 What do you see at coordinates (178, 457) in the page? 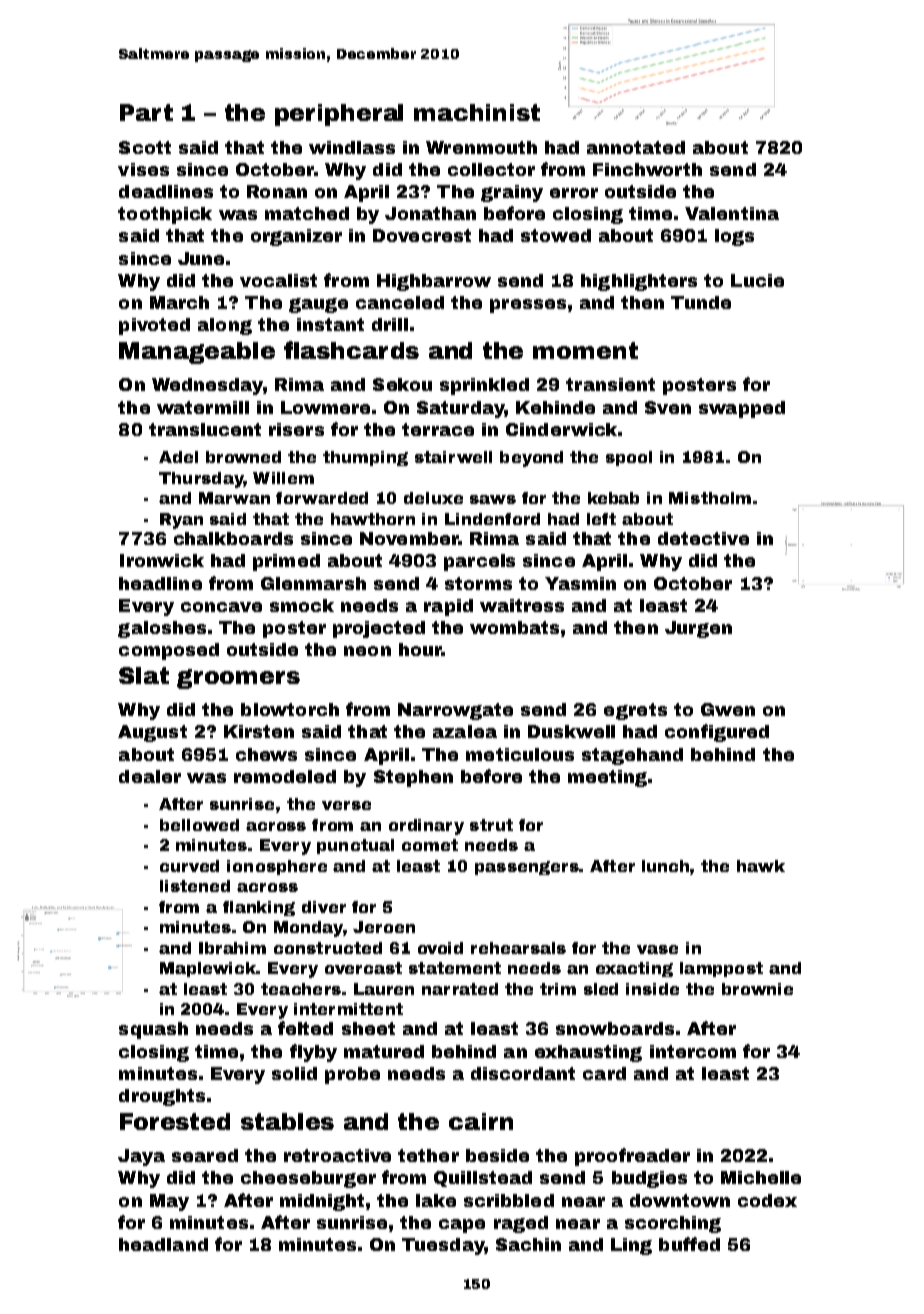
I see `Adel` at bounding box center [178, 457].
